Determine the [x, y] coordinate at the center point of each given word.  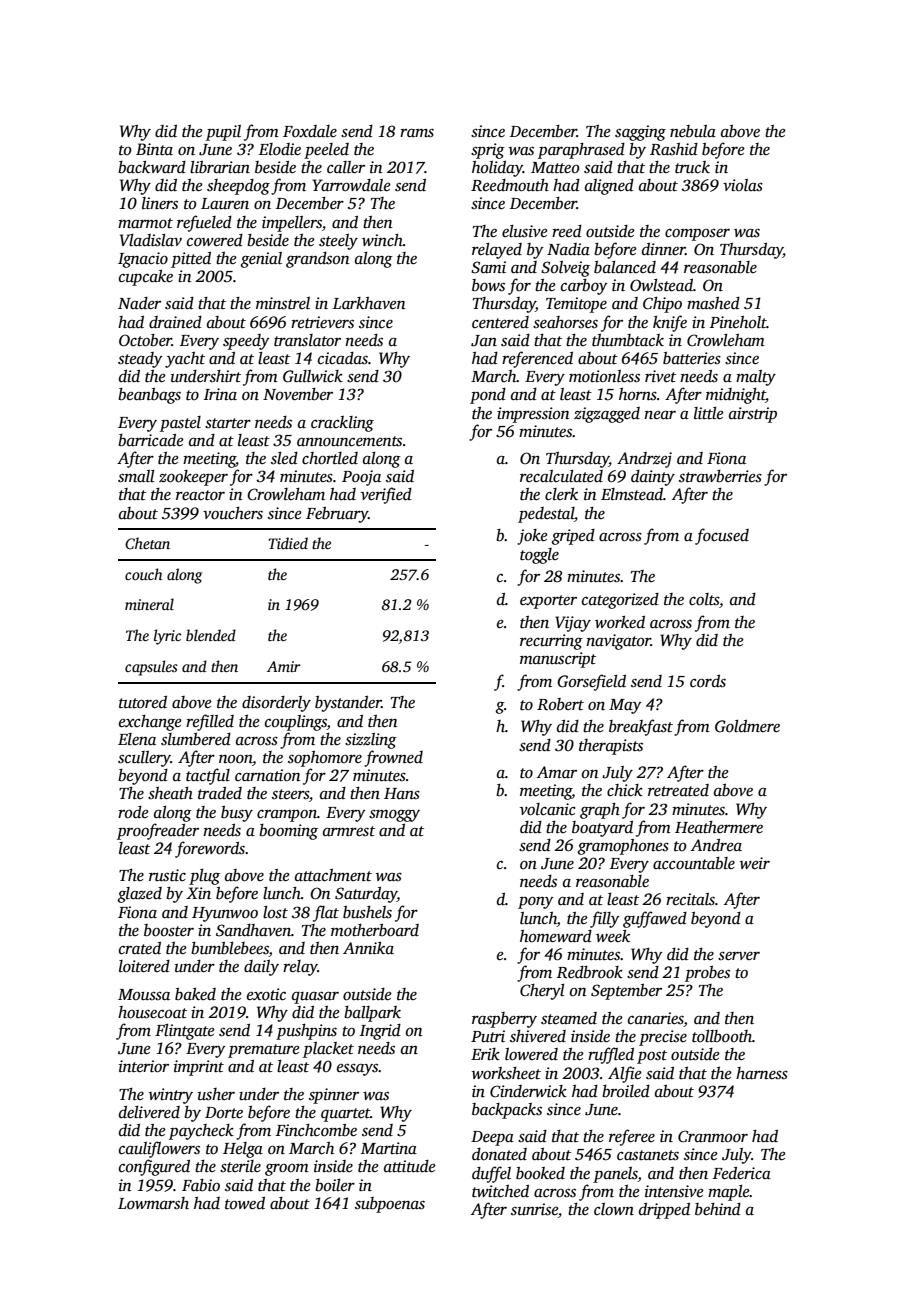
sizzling [371, 741]
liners [160, 203]
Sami [488, 267]
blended [211, 635]
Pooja [361, 478]
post [652, 1057]
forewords [210, 849]
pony [535, 903]
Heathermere [719, 827]
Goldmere [747, 726]
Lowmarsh [153, 1203]
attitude [410, 1166]
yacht [185, 360]
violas [743, 185]
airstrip [753, 415]
